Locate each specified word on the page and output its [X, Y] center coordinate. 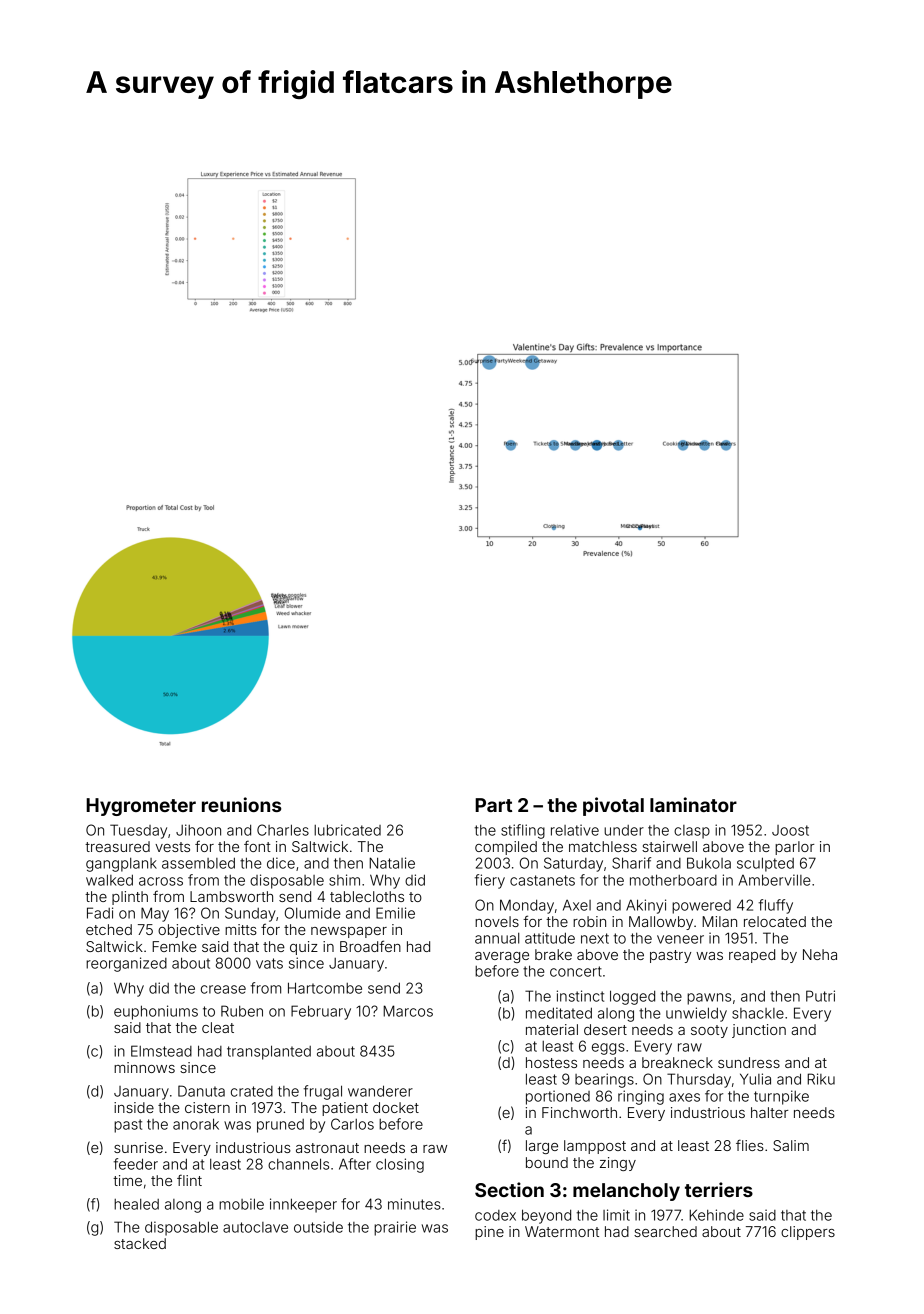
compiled [506, 848]
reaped [752, 956]
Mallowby [661, 923]
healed [136, 1204]
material [552, 1029]
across [161, 881]
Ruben [242, 1011]
